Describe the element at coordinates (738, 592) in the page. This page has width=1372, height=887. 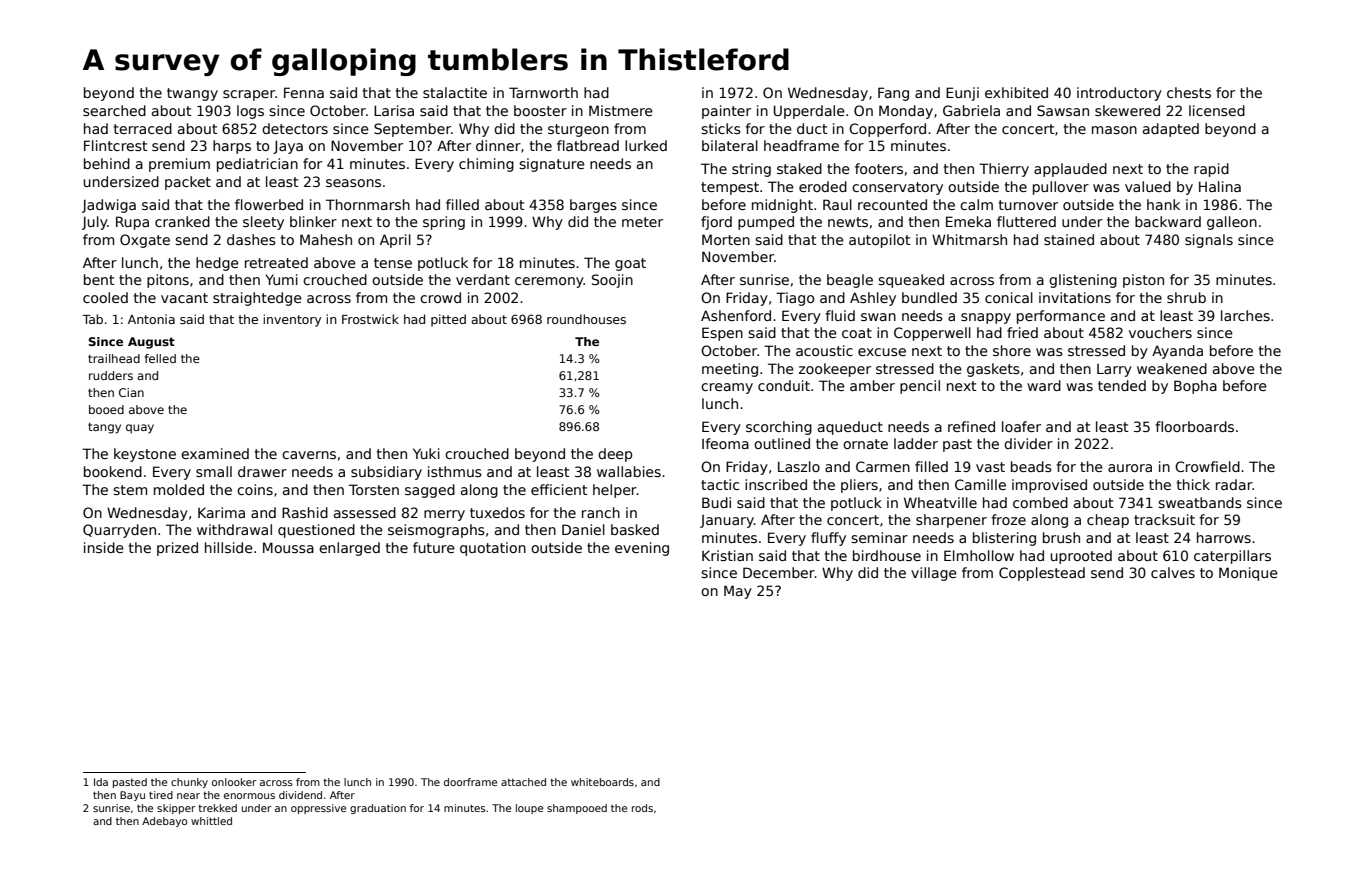
I see `May` at that location.
